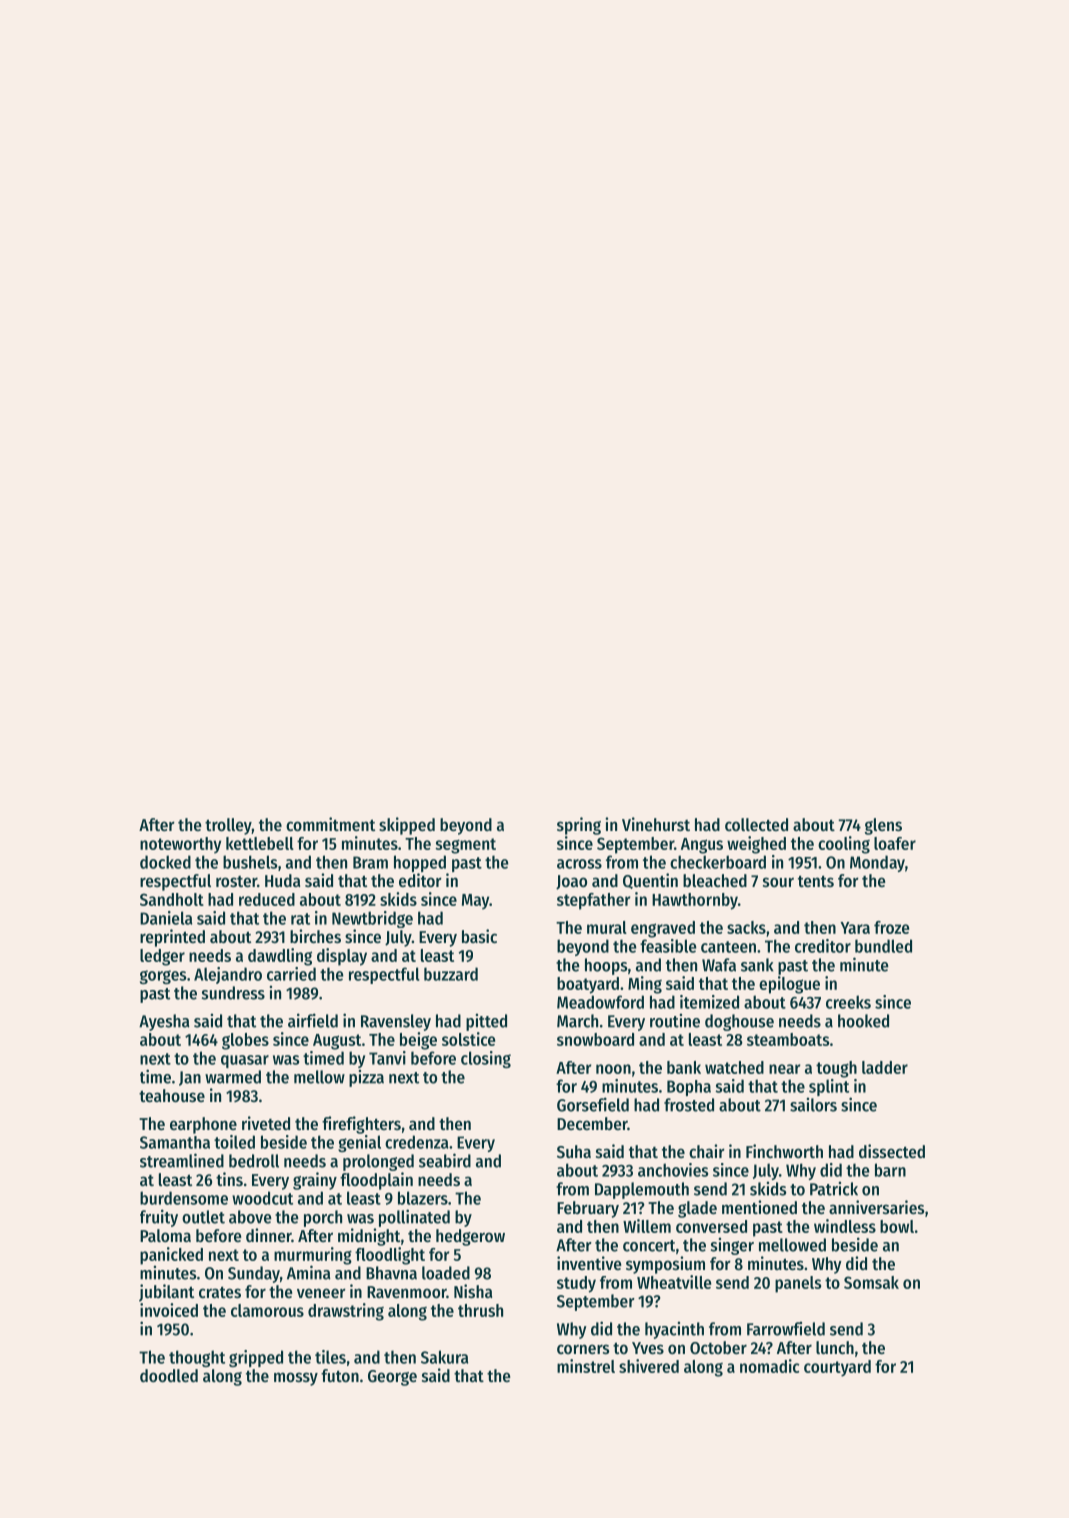 Image resolution: width=1069 pixels, height=1518 pixels. What do you see at coordinates (228, 826) in the screenshot?
I see `trolley` at bounding box center [228, 826].
